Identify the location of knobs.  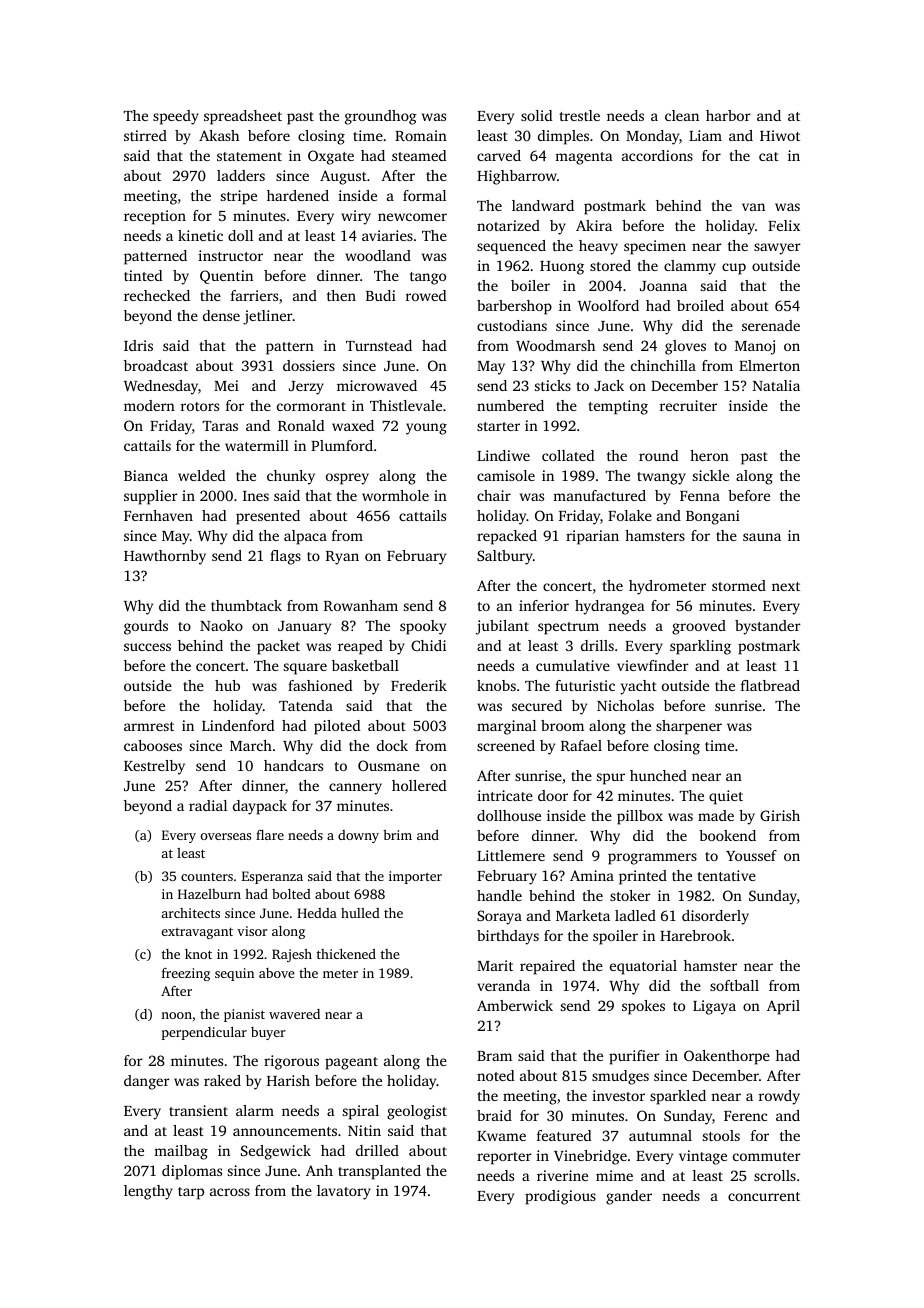
(496, 685).
